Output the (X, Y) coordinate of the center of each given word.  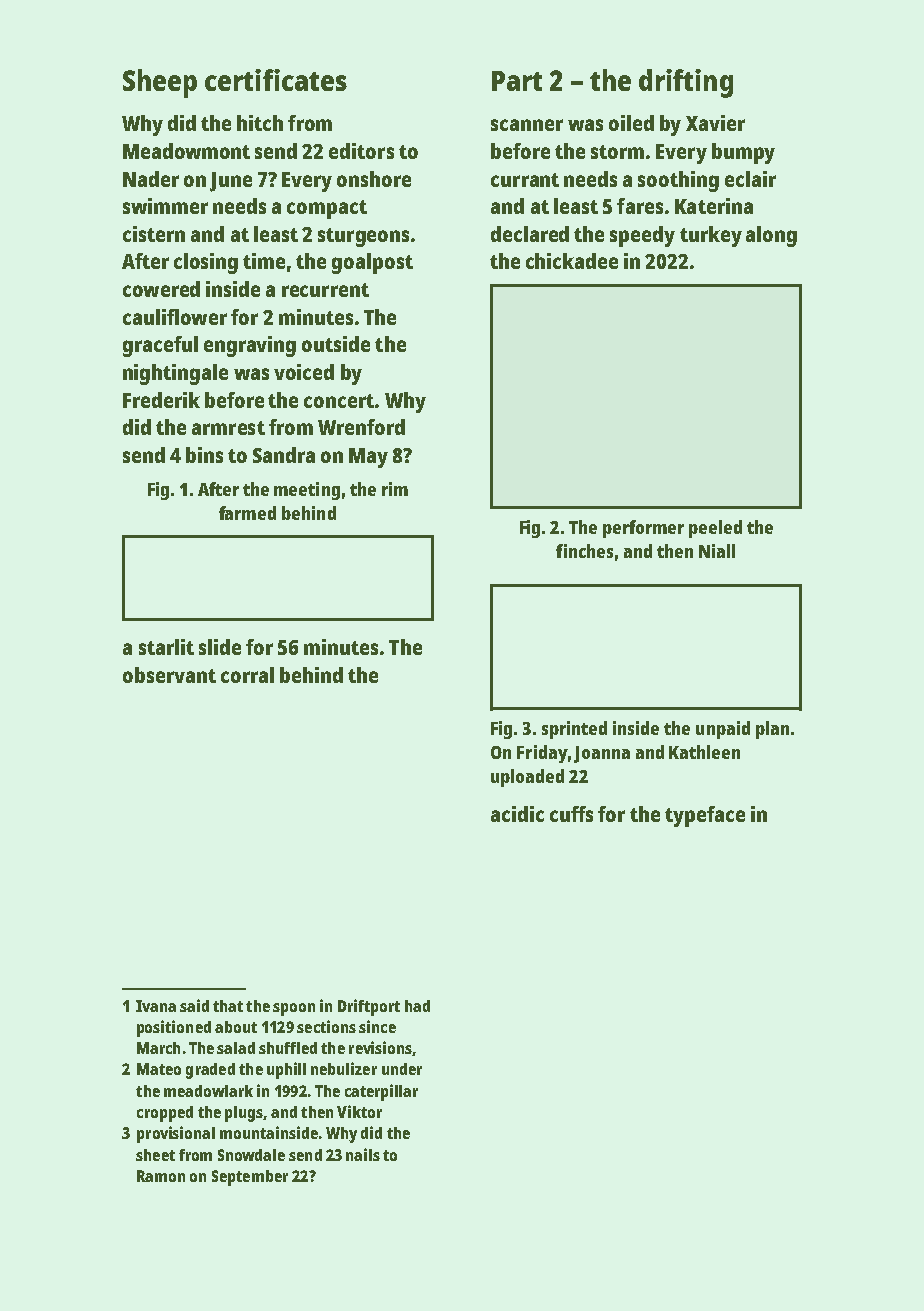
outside (336, 344)
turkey (711, 236)
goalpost (372, 263)
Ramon (161, 1176)
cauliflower (175, 317)
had (417, 1006)
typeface (705, 816)
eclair (750, 179)
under (402, 1069)
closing (206, 263)
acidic (517, 814)
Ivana (156, 1006)
